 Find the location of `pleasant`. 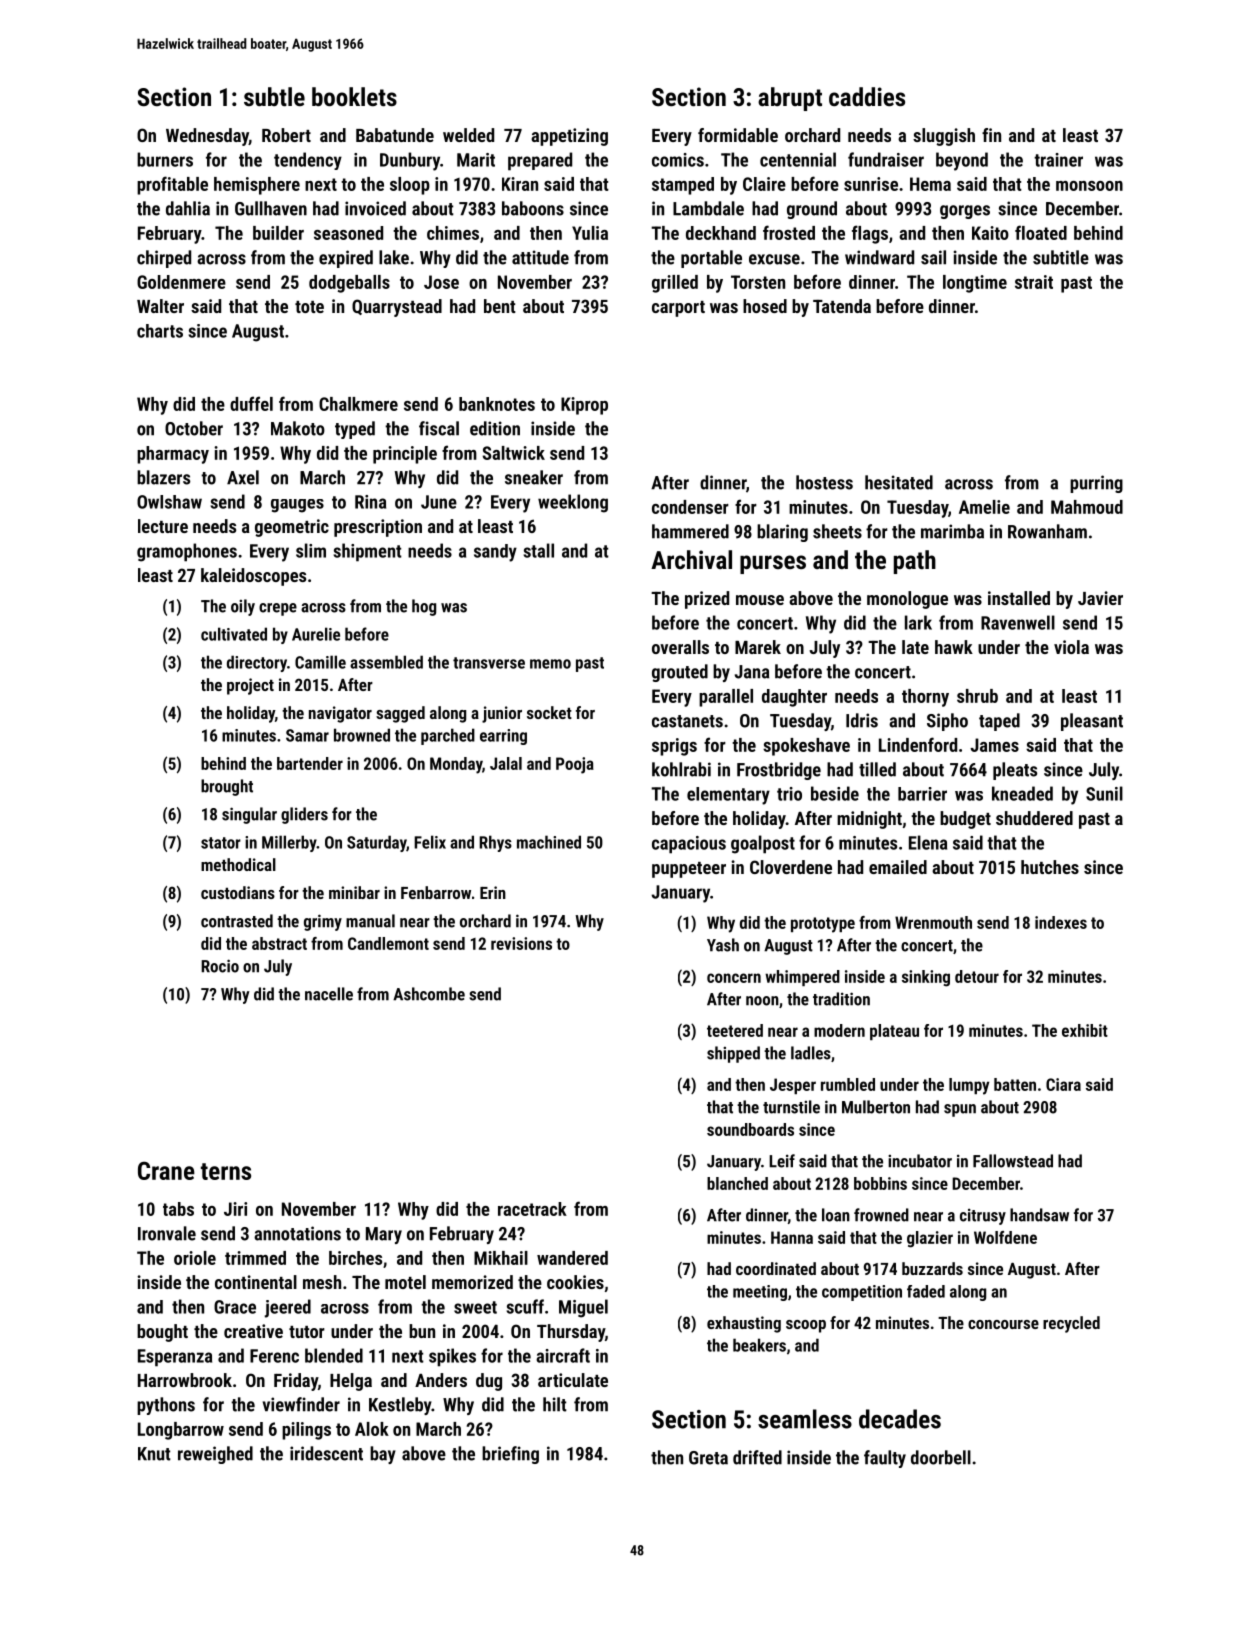

pleasant is located at coordinates (1092, 722).
